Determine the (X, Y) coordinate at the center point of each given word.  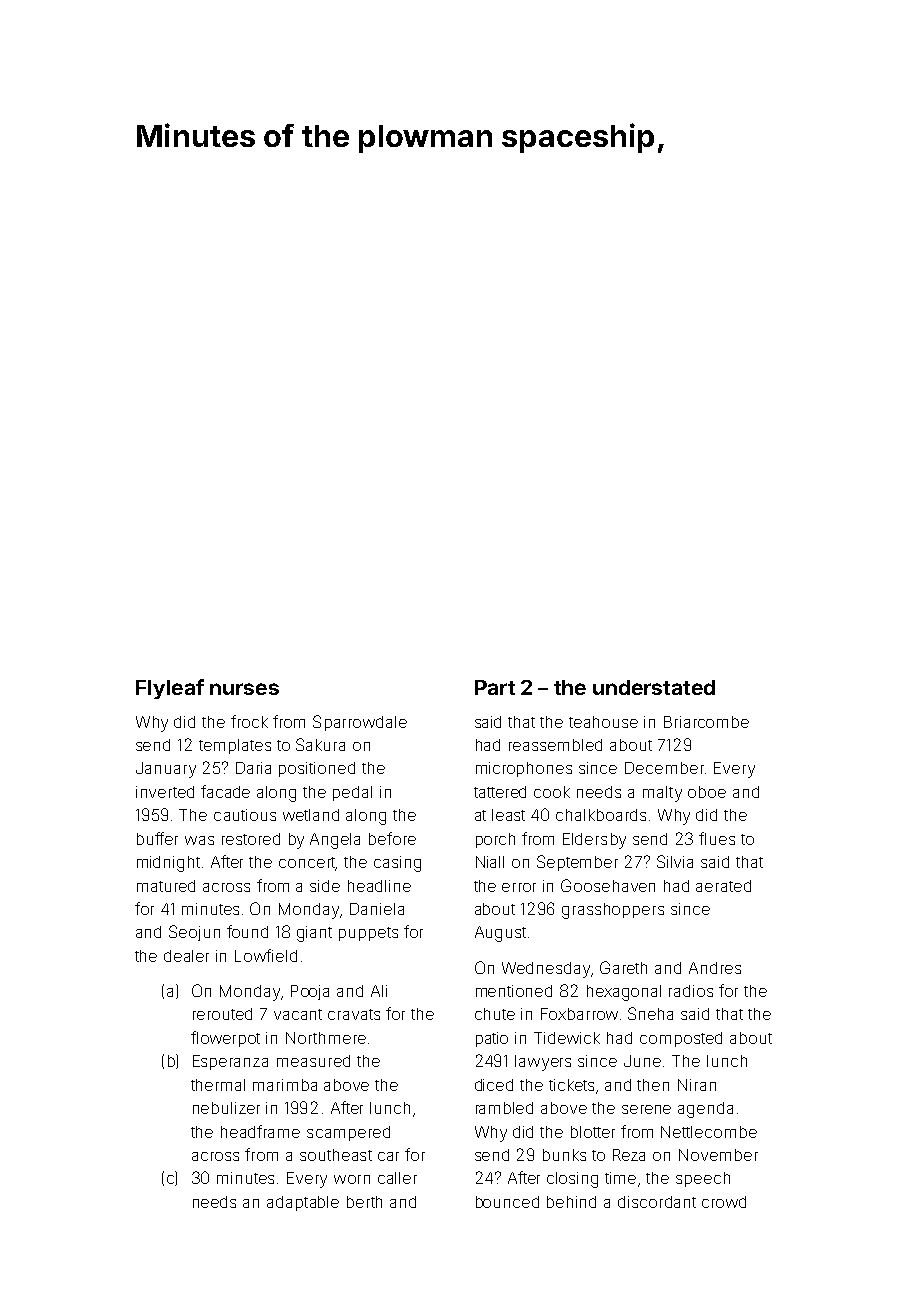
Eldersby (594, 841)
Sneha (650, 1013)
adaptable (303, 1203)
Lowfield (266, 955)
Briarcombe (706, 722)
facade (225, 791)
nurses (244, 689)
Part (495, 687)
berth (364, 1202)
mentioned (514, 991)
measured (313, 1061)
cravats (354, 1014)
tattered (500, 792)
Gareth (623, 967)
